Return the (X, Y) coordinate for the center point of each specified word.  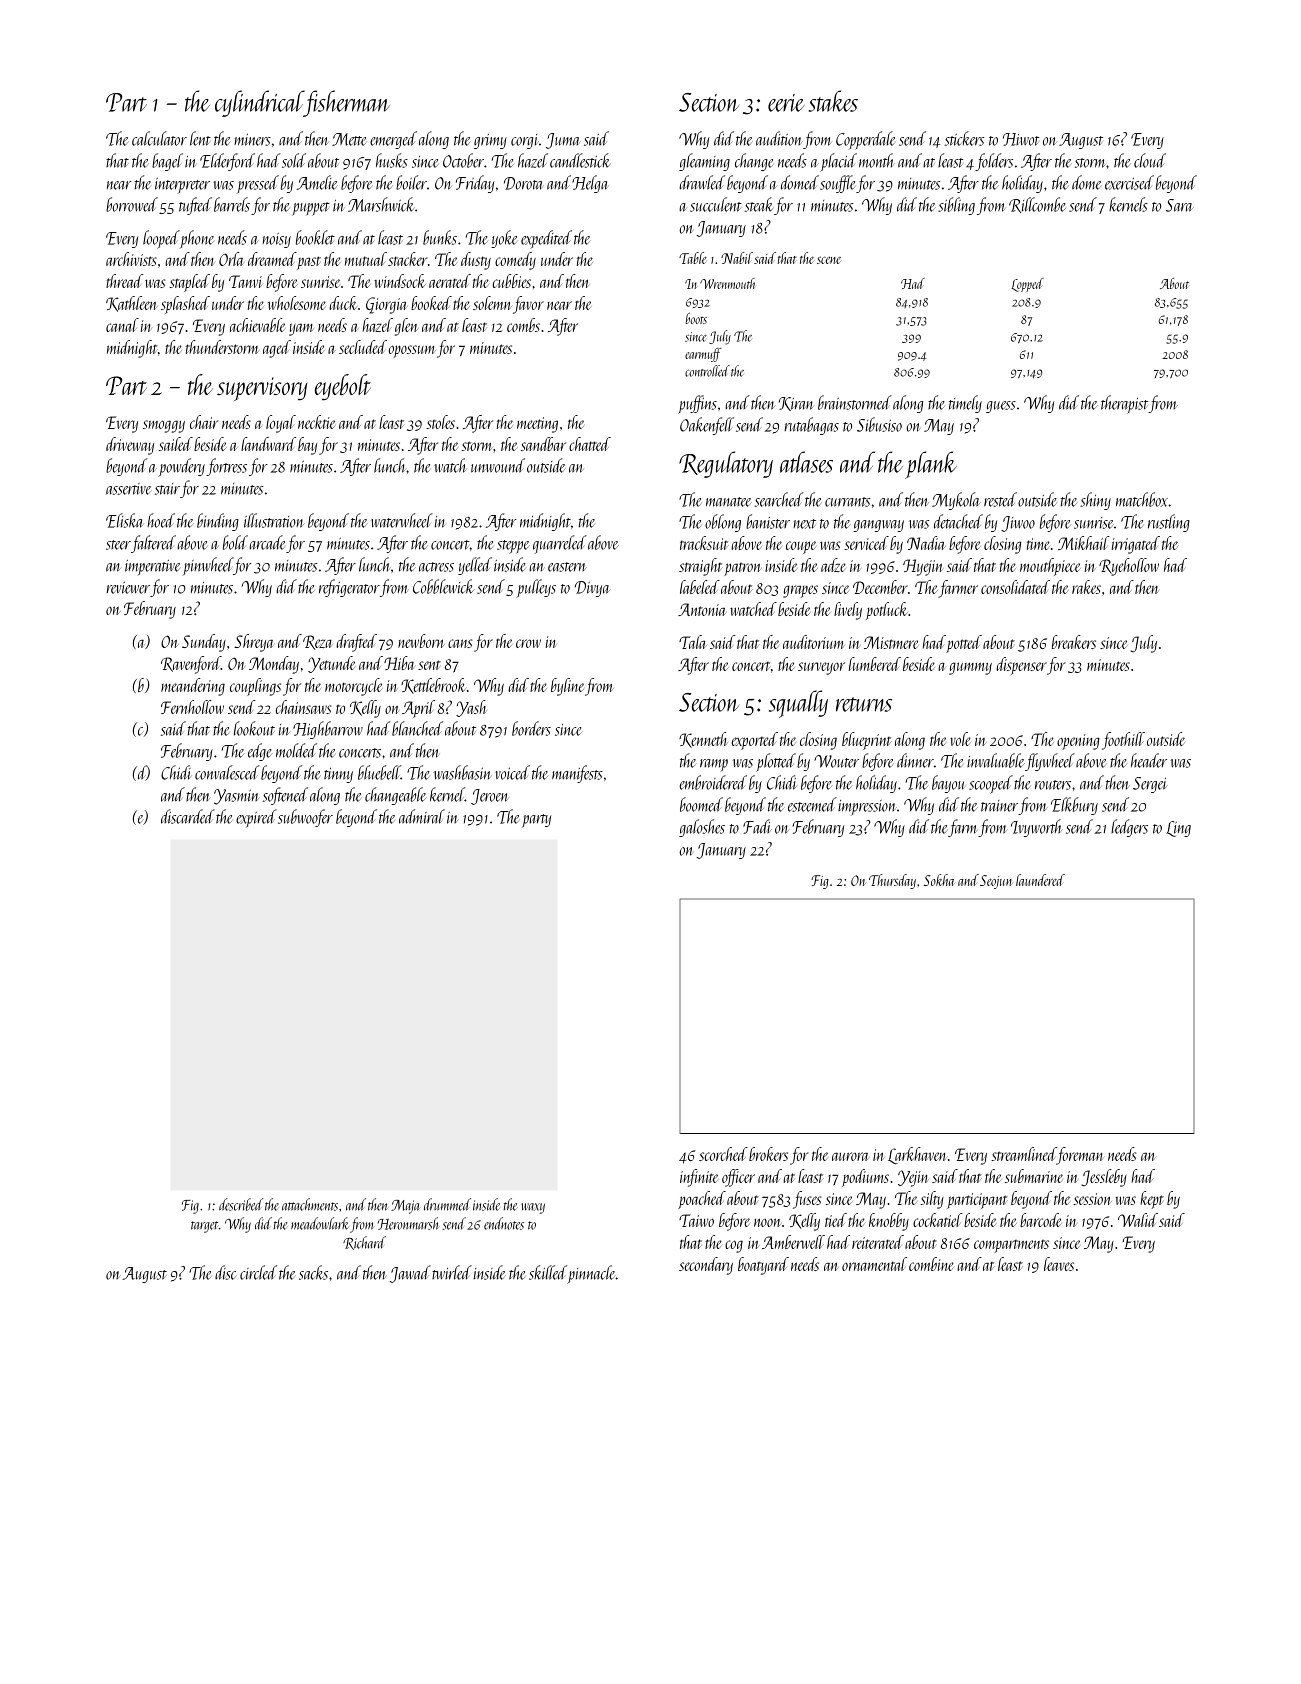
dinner (915, 760)
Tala (693, 642)
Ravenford (191, 665)
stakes (833, 101)
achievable (257, 325)
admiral (422, 816)
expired (256, 818)
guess (1001, 407)
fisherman (347, 103)
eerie (786, 103)
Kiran (796, 404)
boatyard (763, 1266)
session (1092, 1199)
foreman (1080, 1156)
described (241, 1204)
